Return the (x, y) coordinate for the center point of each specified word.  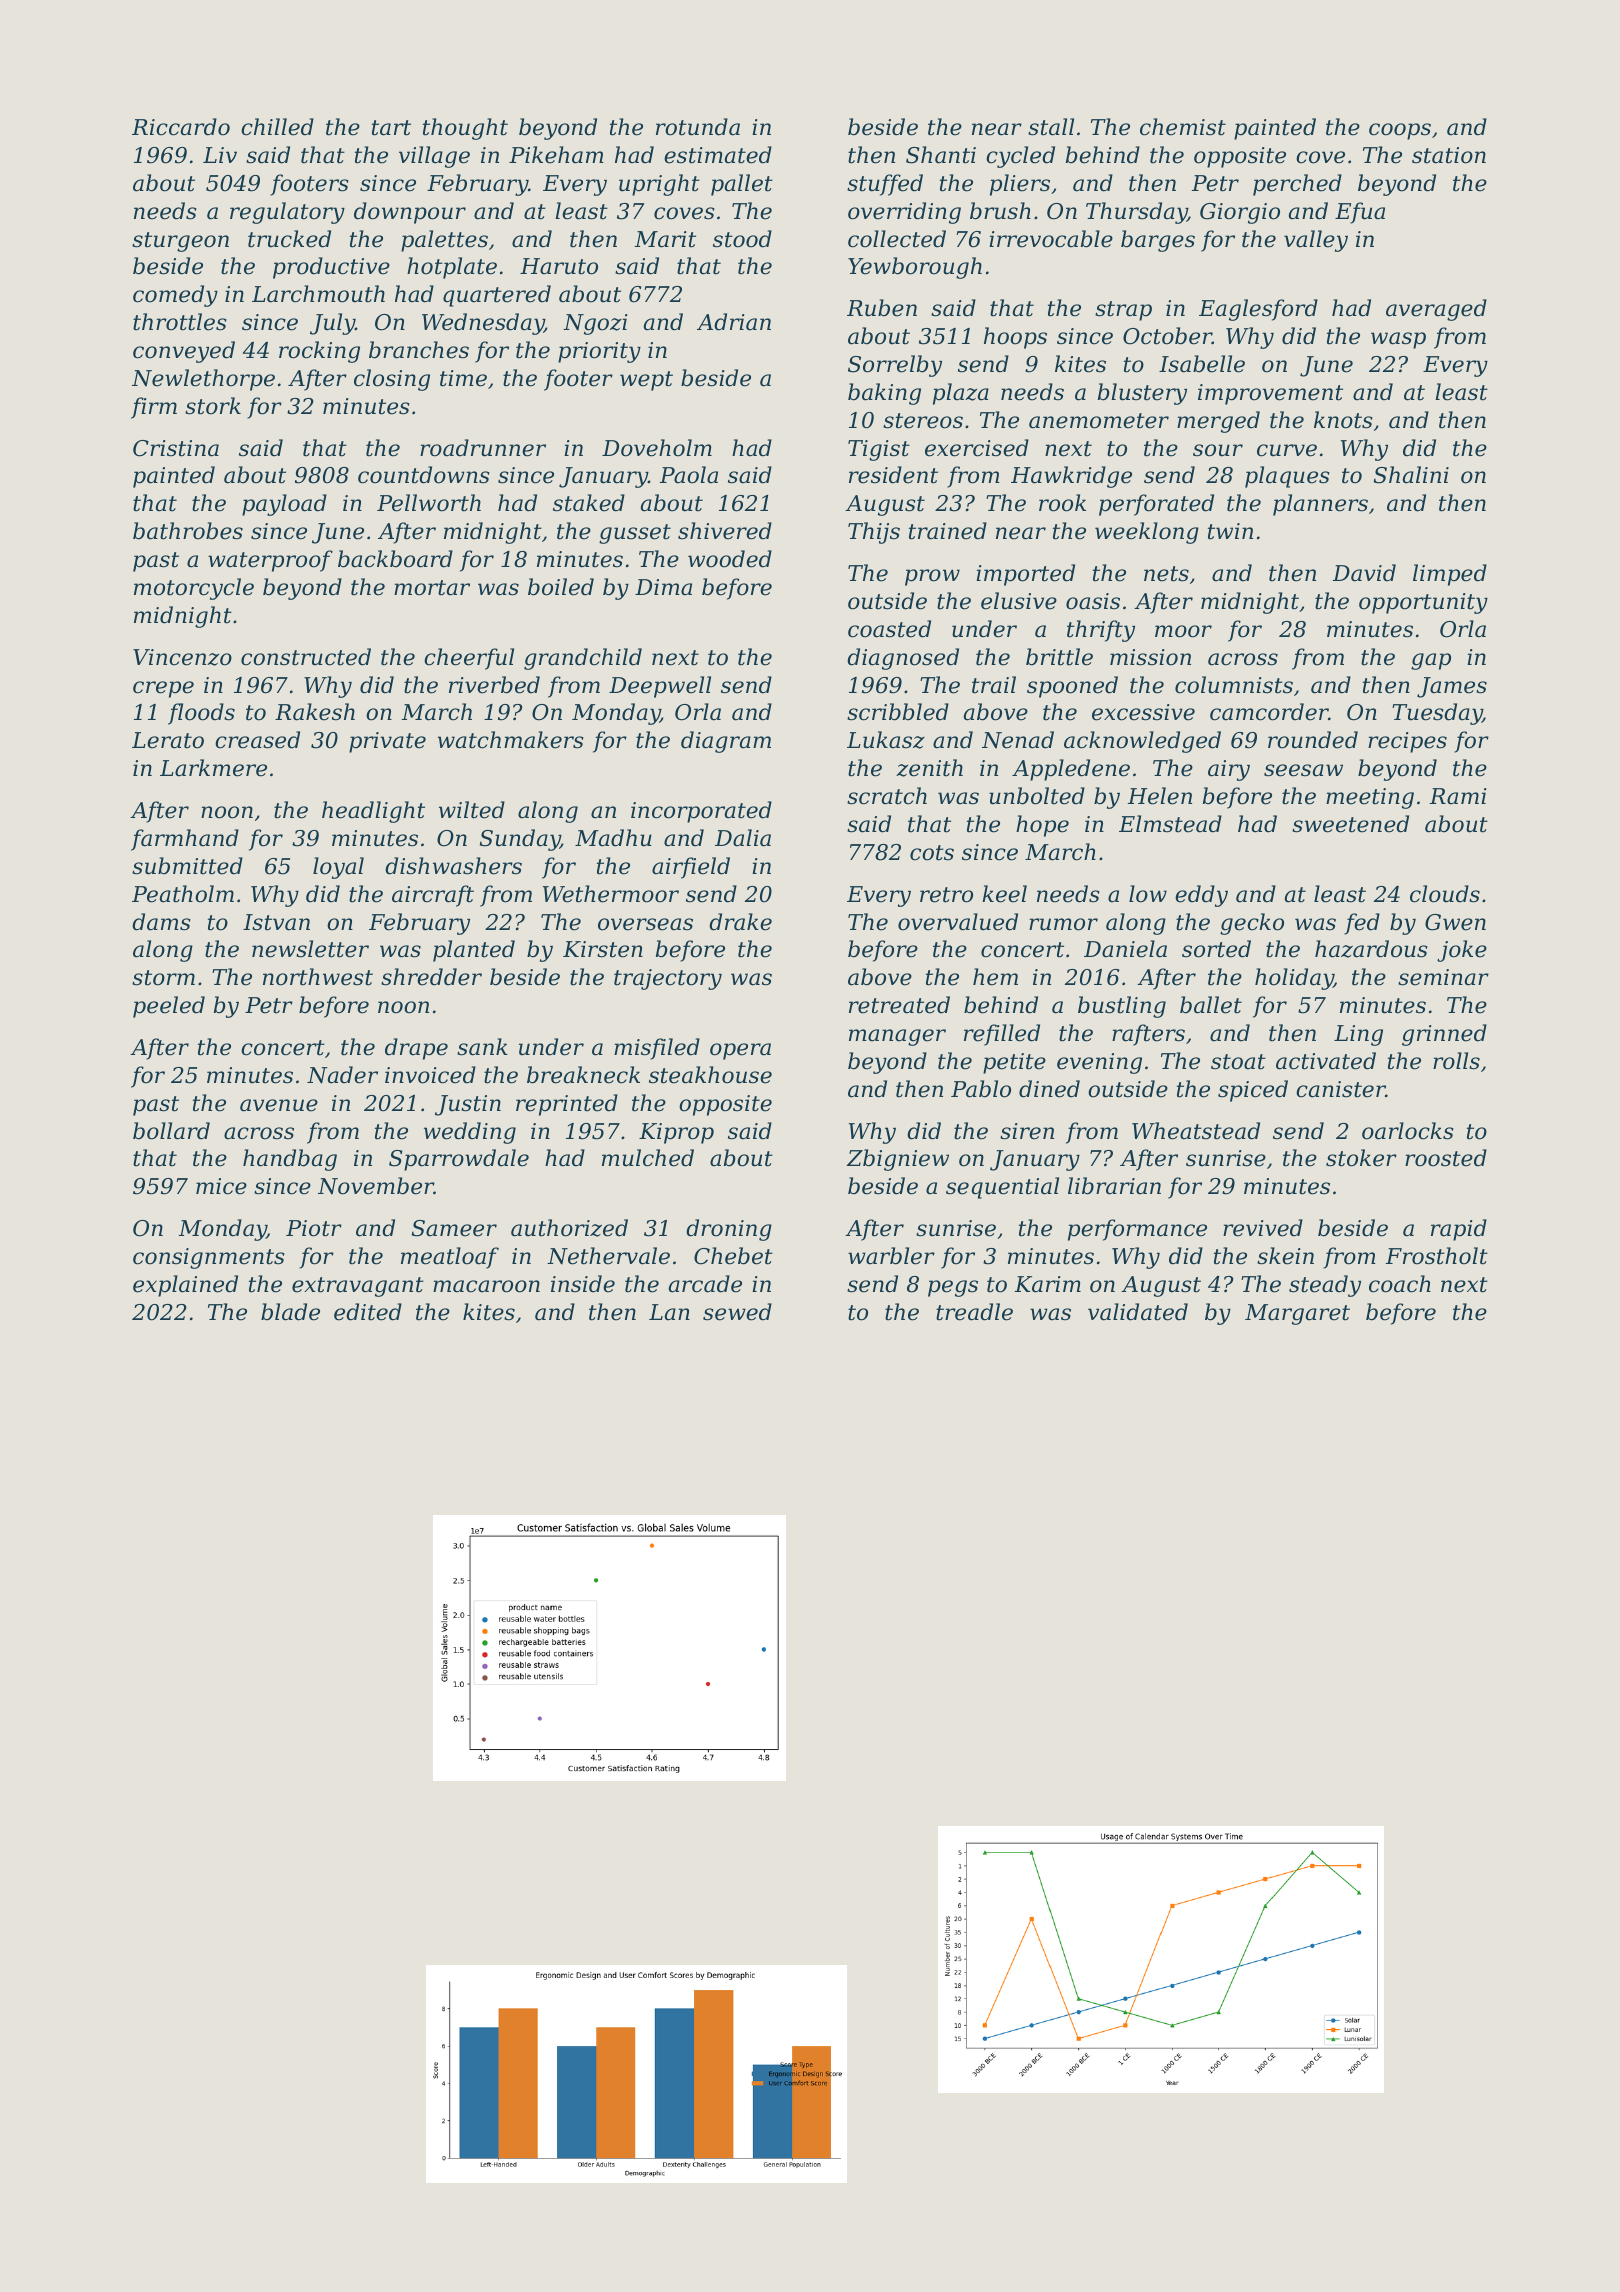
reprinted (567, 1105)
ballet (1211, 1005)
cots (932, 853)
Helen (1160, 796)
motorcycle (194, 589)
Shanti (941, 155)
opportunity (1423, 603)
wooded (730, 559)
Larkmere (213, 768)
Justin (468, 1105)
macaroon (486, 1286)
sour (1218, 450)
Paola (689, 475)
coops (1400, 131)
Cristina (176, 448)
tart (391, 128)
